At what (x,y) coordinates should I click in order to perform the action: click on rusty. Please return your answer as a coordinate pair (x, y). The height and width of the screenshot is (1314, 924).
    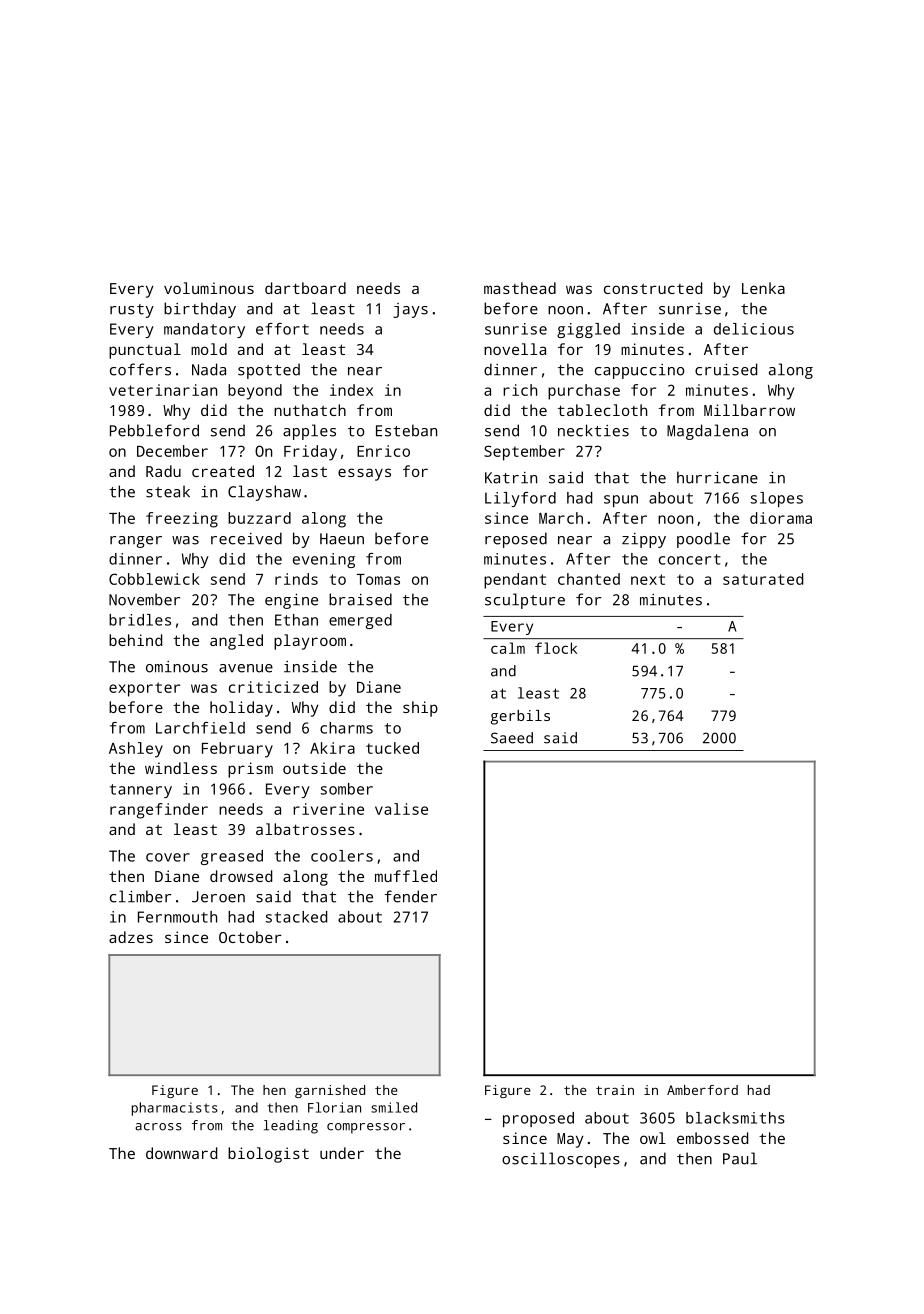
    Looking at the image, I should click on (132, 311).
